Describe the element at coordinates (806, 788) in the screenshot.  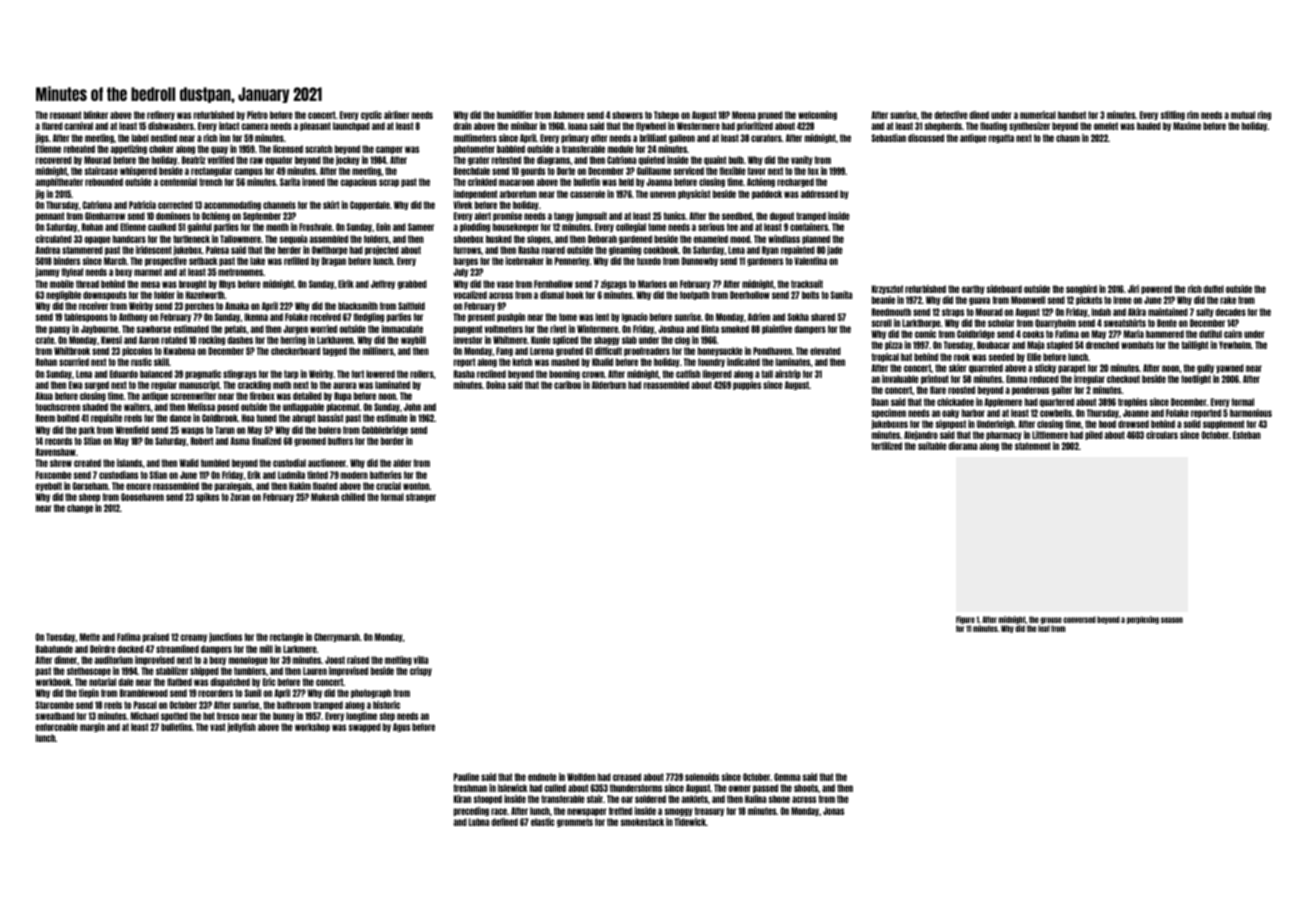
I see `shoots` at that location.
